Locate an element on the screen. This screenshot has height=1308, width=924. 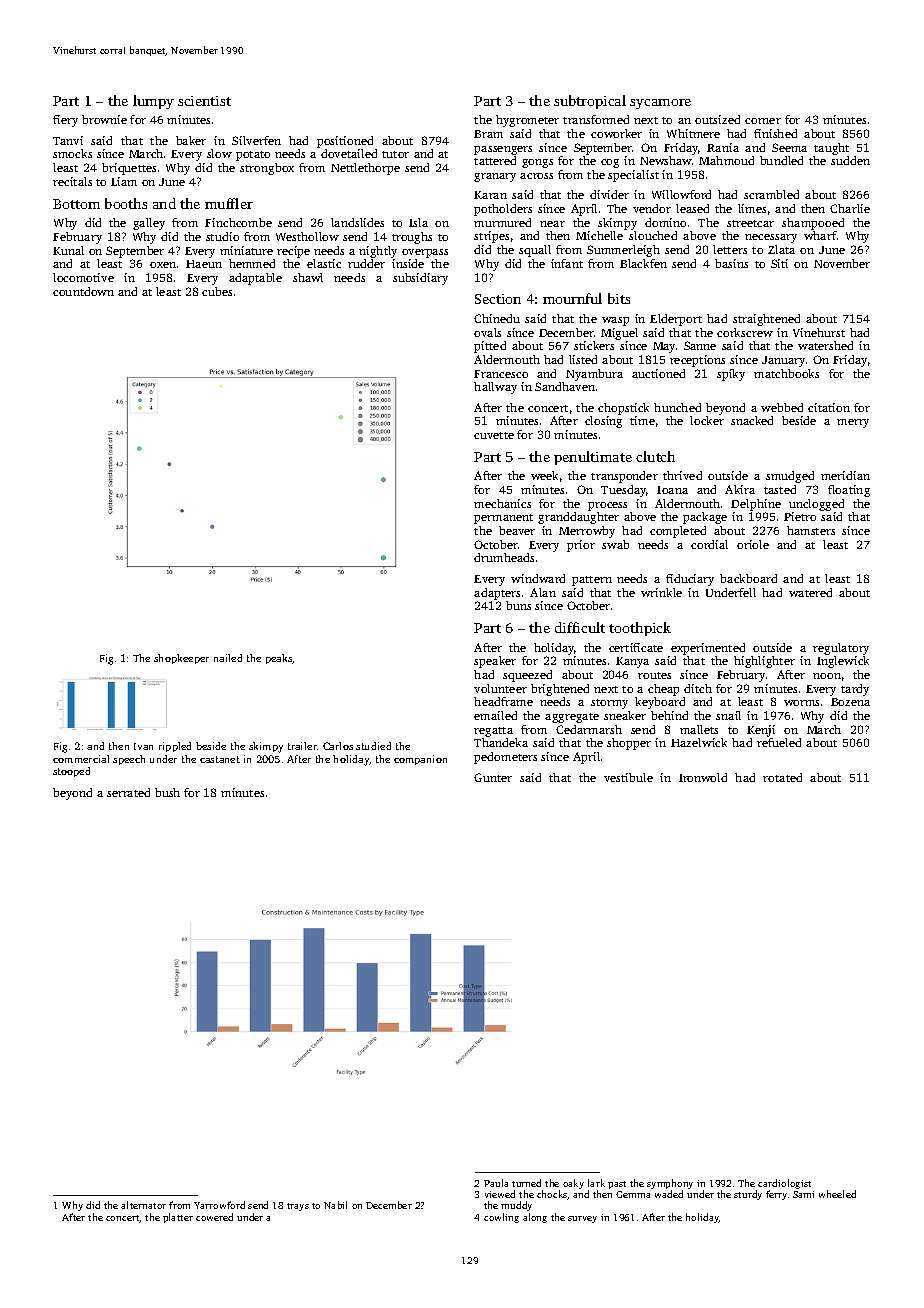
survey is located at coordinates (582, 1219).
